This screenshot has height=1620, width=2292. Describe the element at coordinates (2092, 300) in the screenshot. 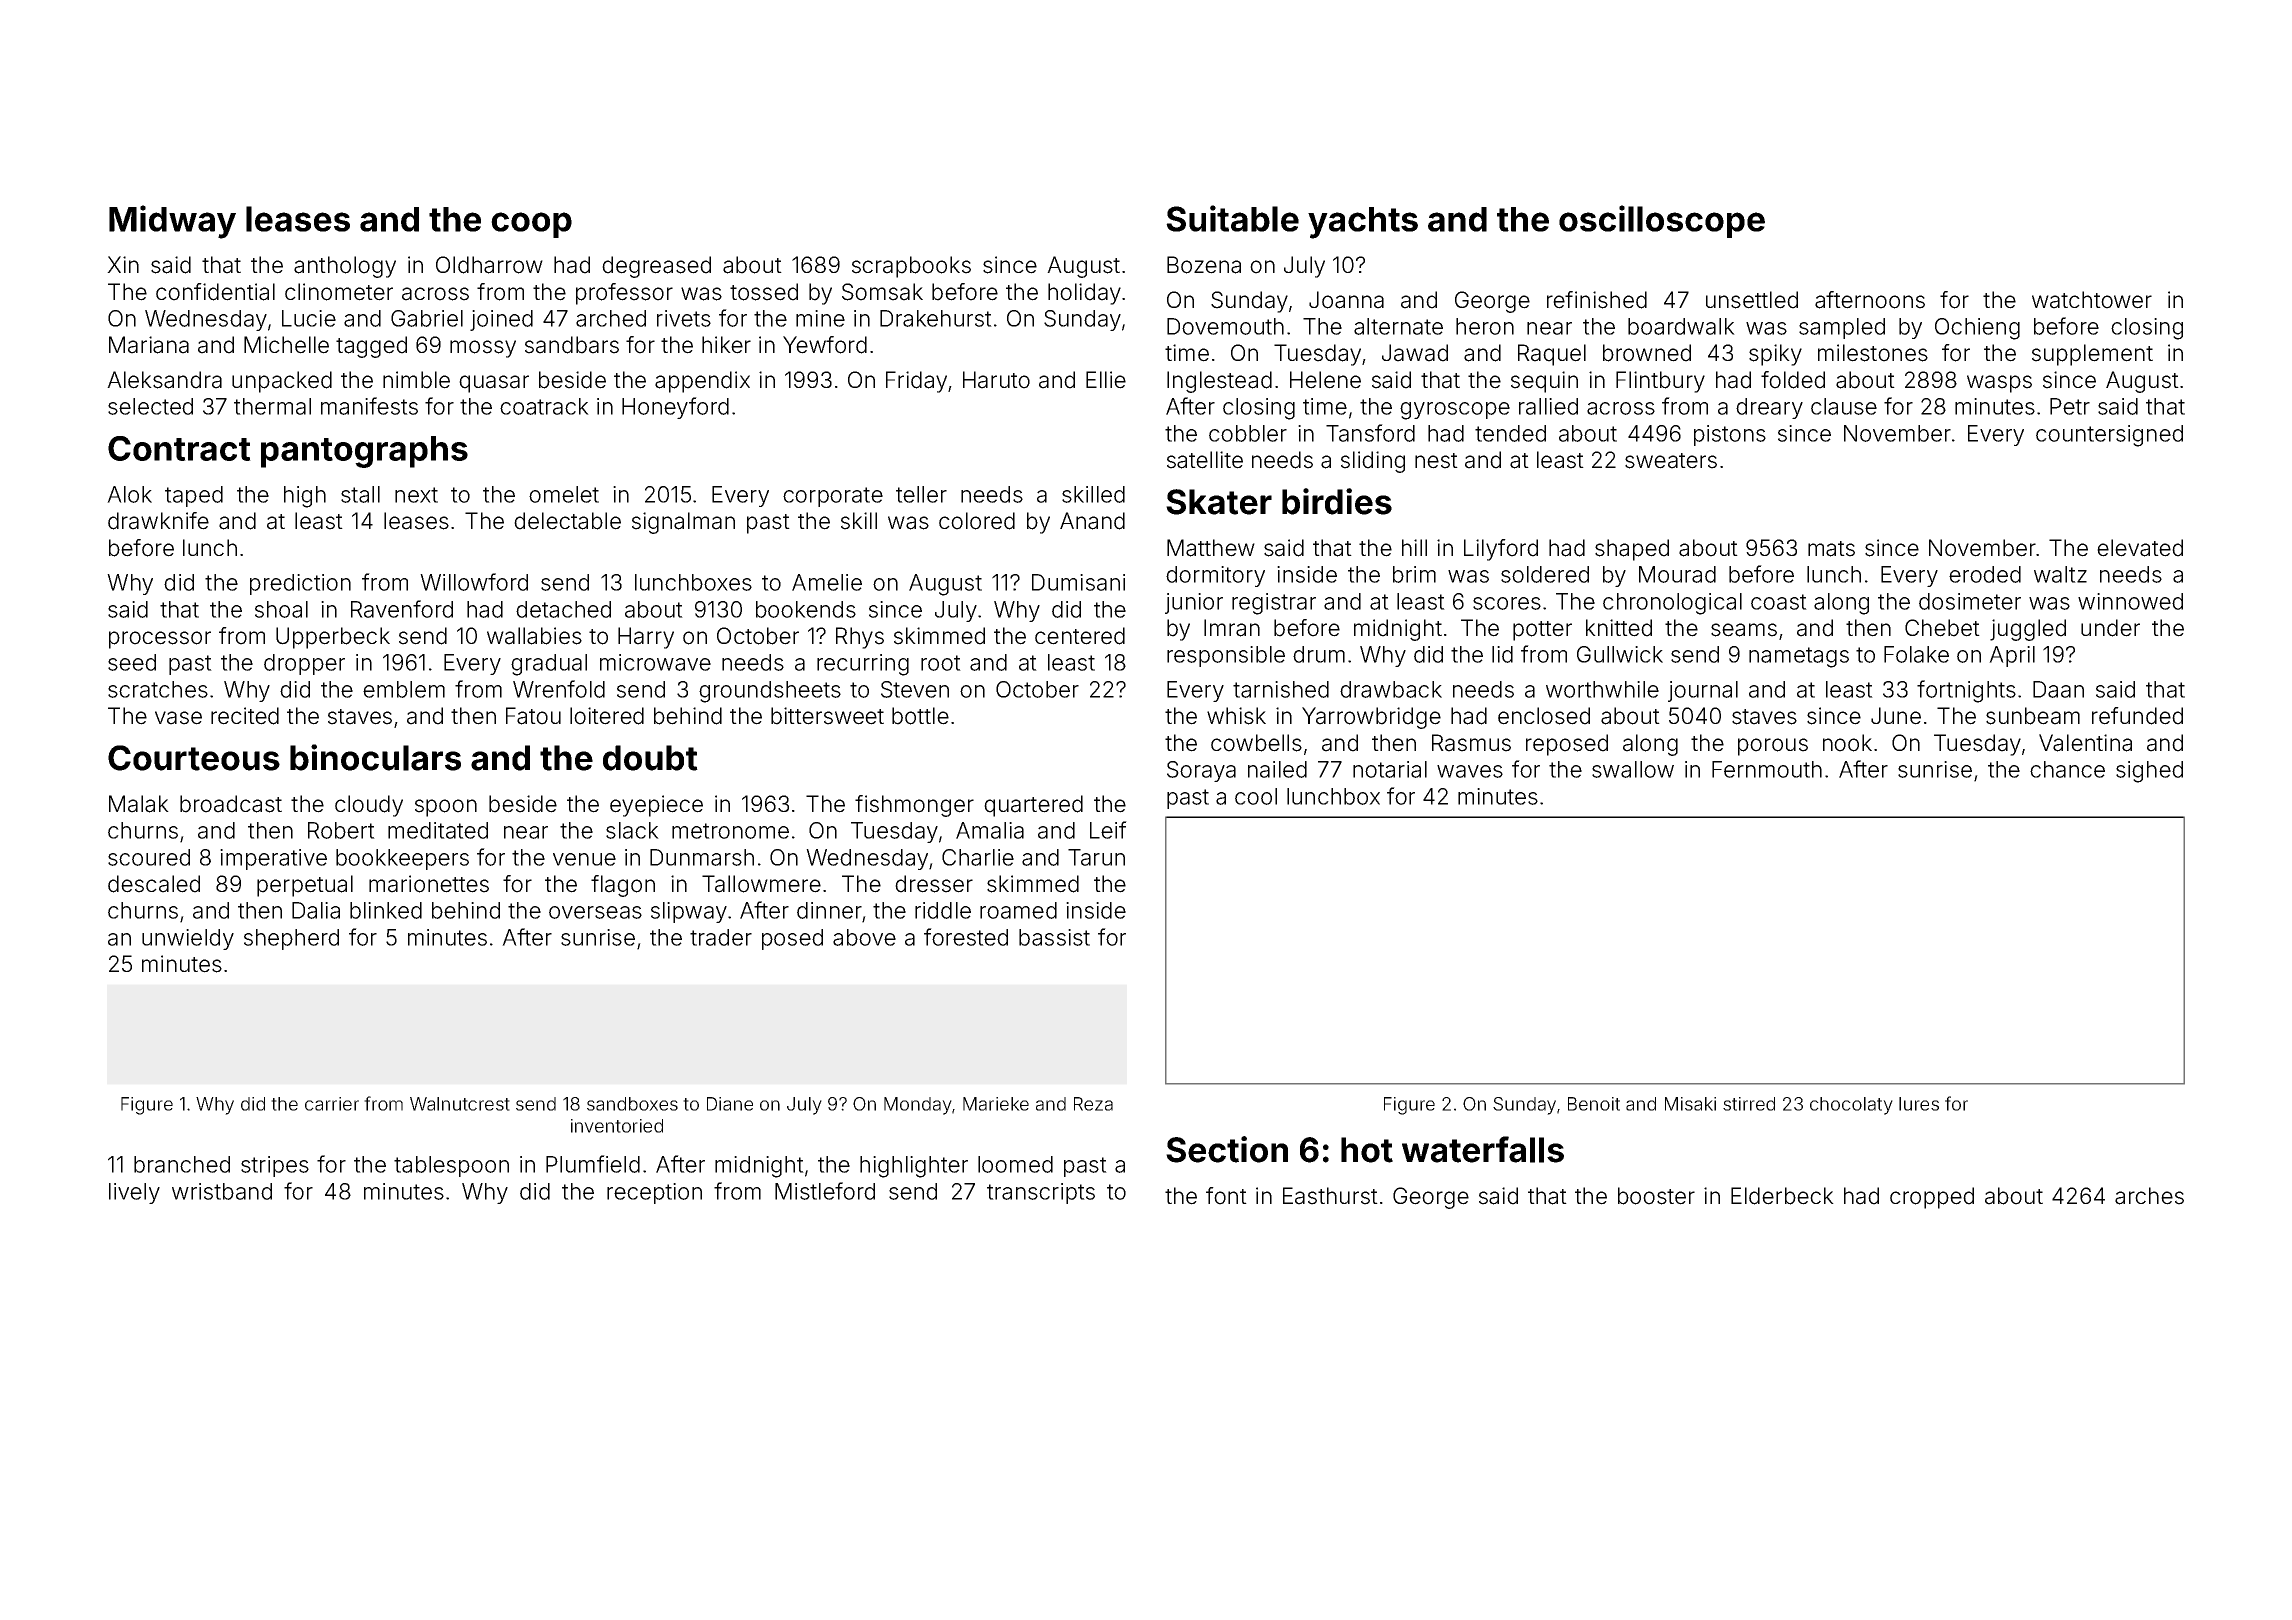

I see `watchtower` at that location.
